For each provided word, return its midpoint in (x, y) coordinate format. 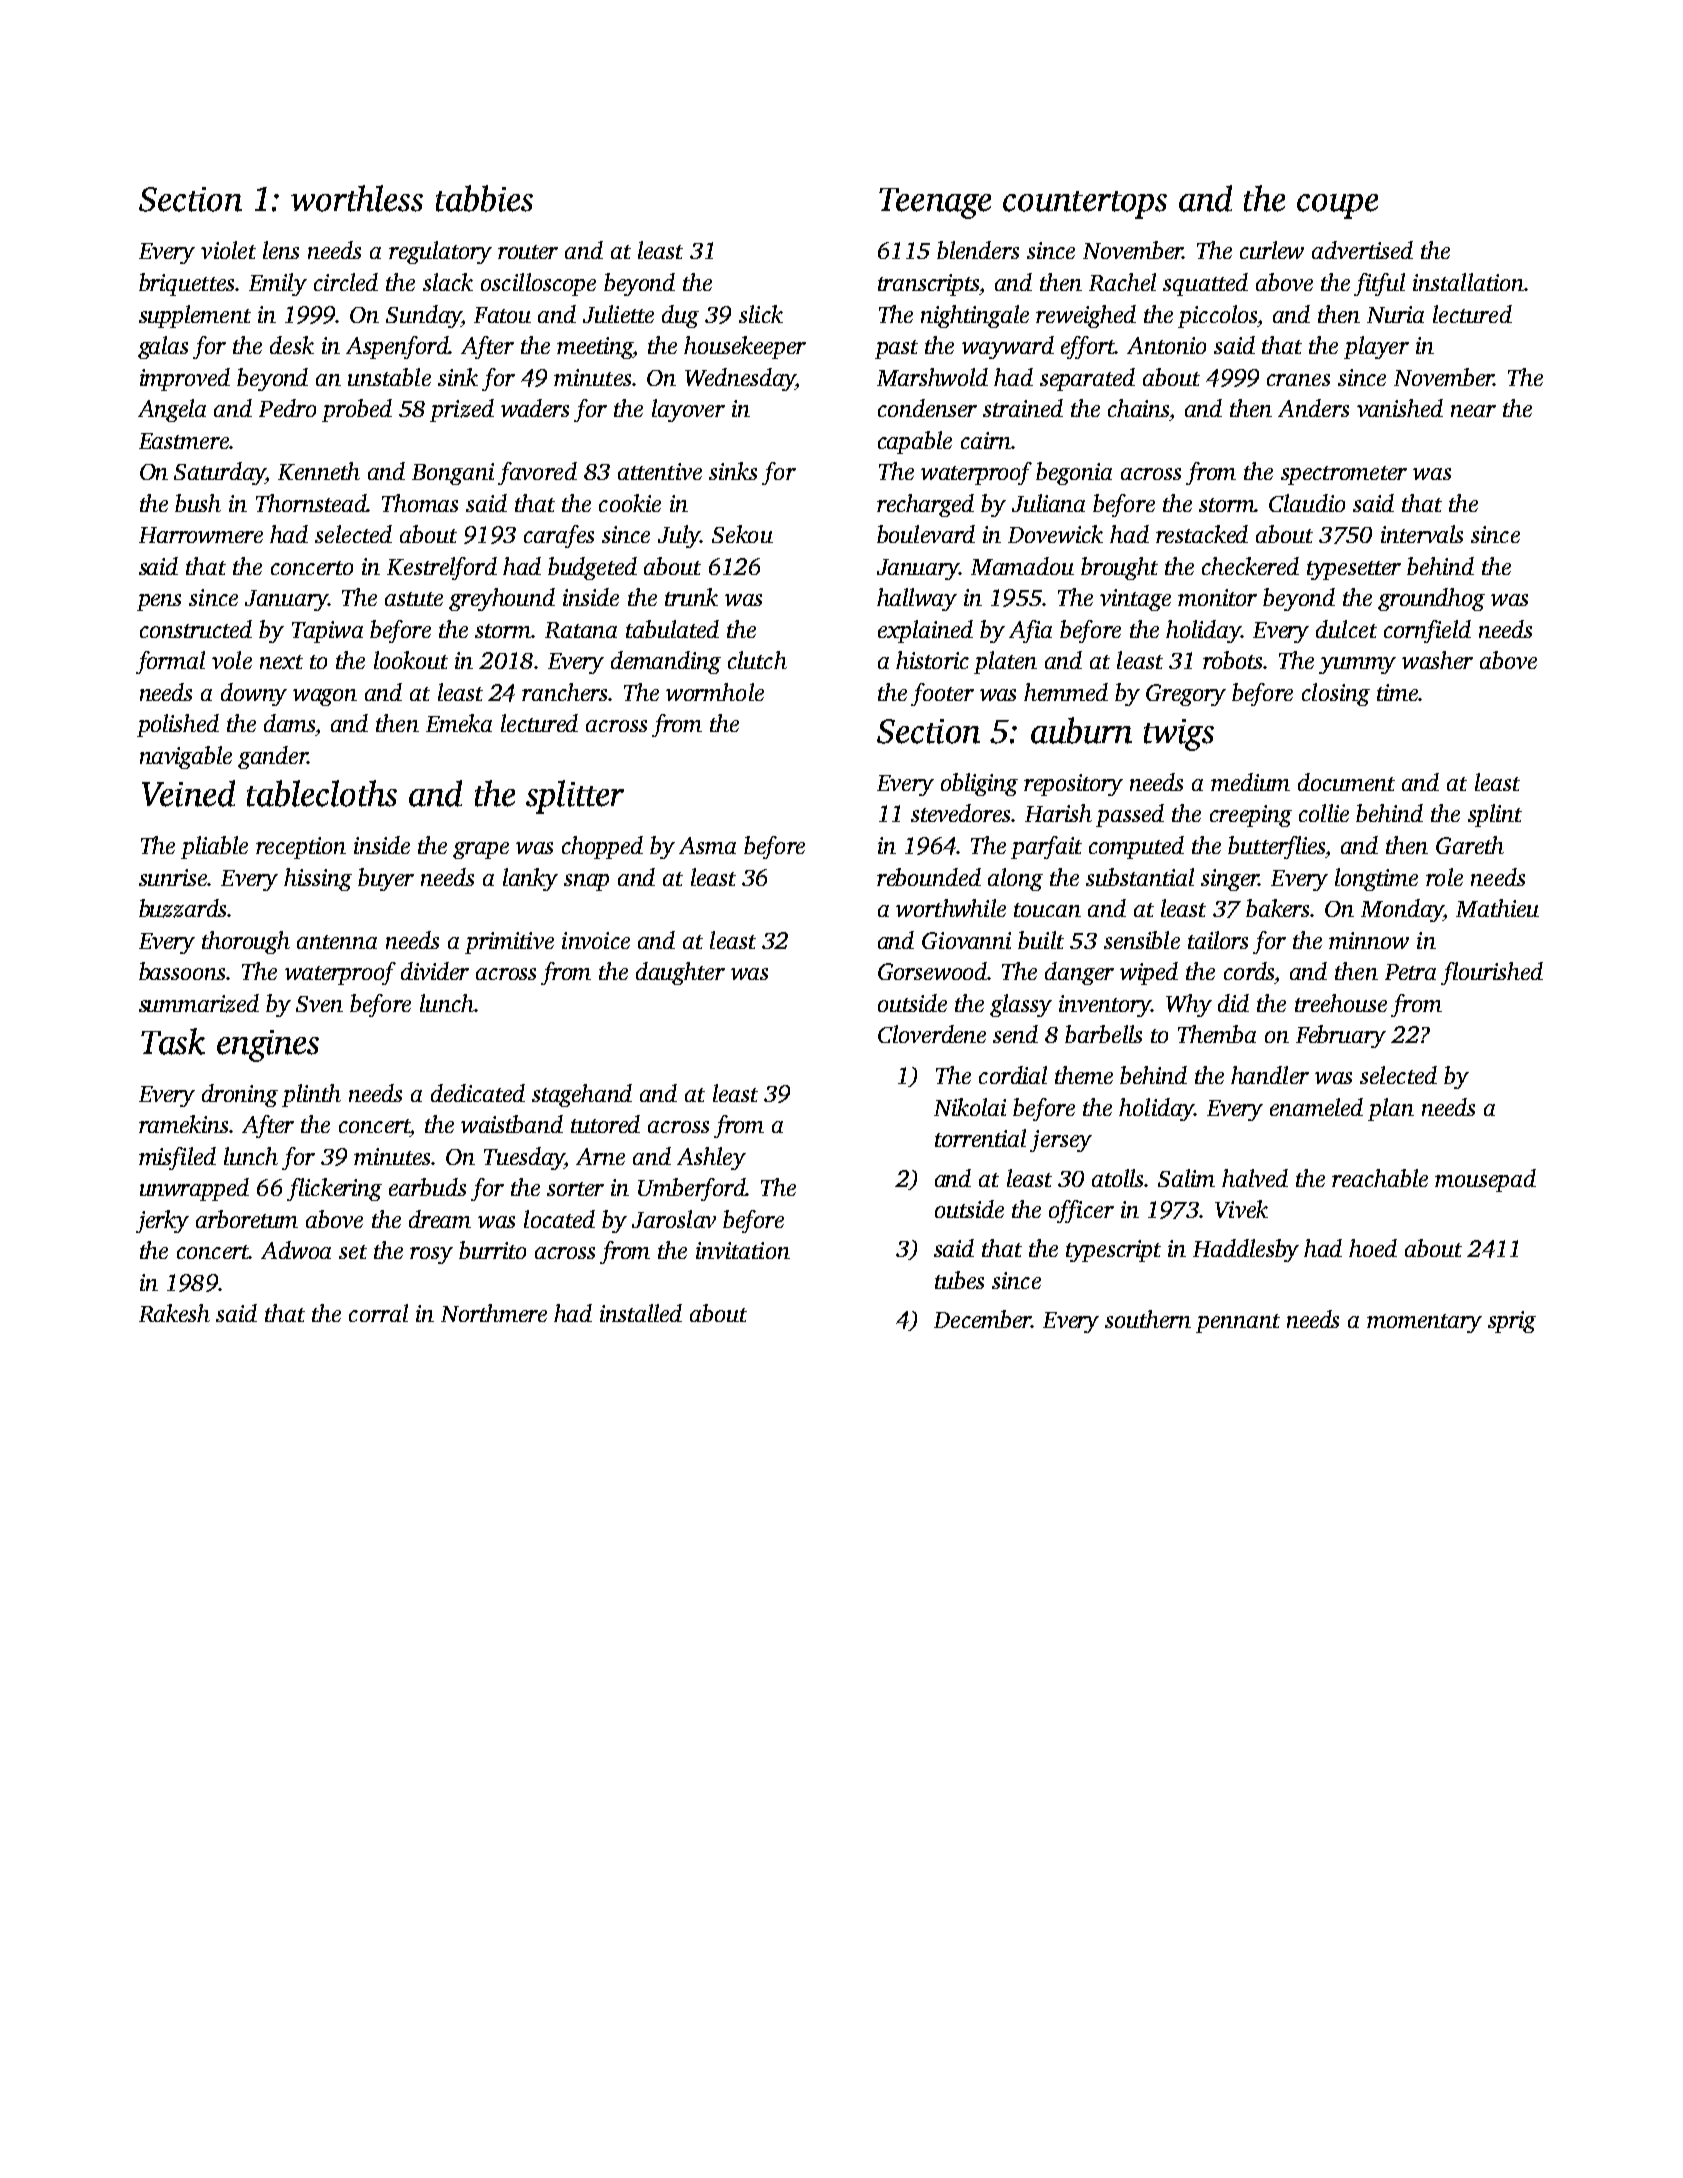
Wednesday (740, 379)
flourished (1492, 973)
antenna (337, 942)
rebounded (929, 877)
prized (462, 410)
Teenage (935, 203)
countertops (1085, 205)
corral (378, 1313)
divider (435, 971)
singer (1230, 880)
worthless (357, 198)
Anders (1313, 408)
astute (414, 599)
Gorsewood (933, 971)
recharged (925, 505)
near (1473, 411)
